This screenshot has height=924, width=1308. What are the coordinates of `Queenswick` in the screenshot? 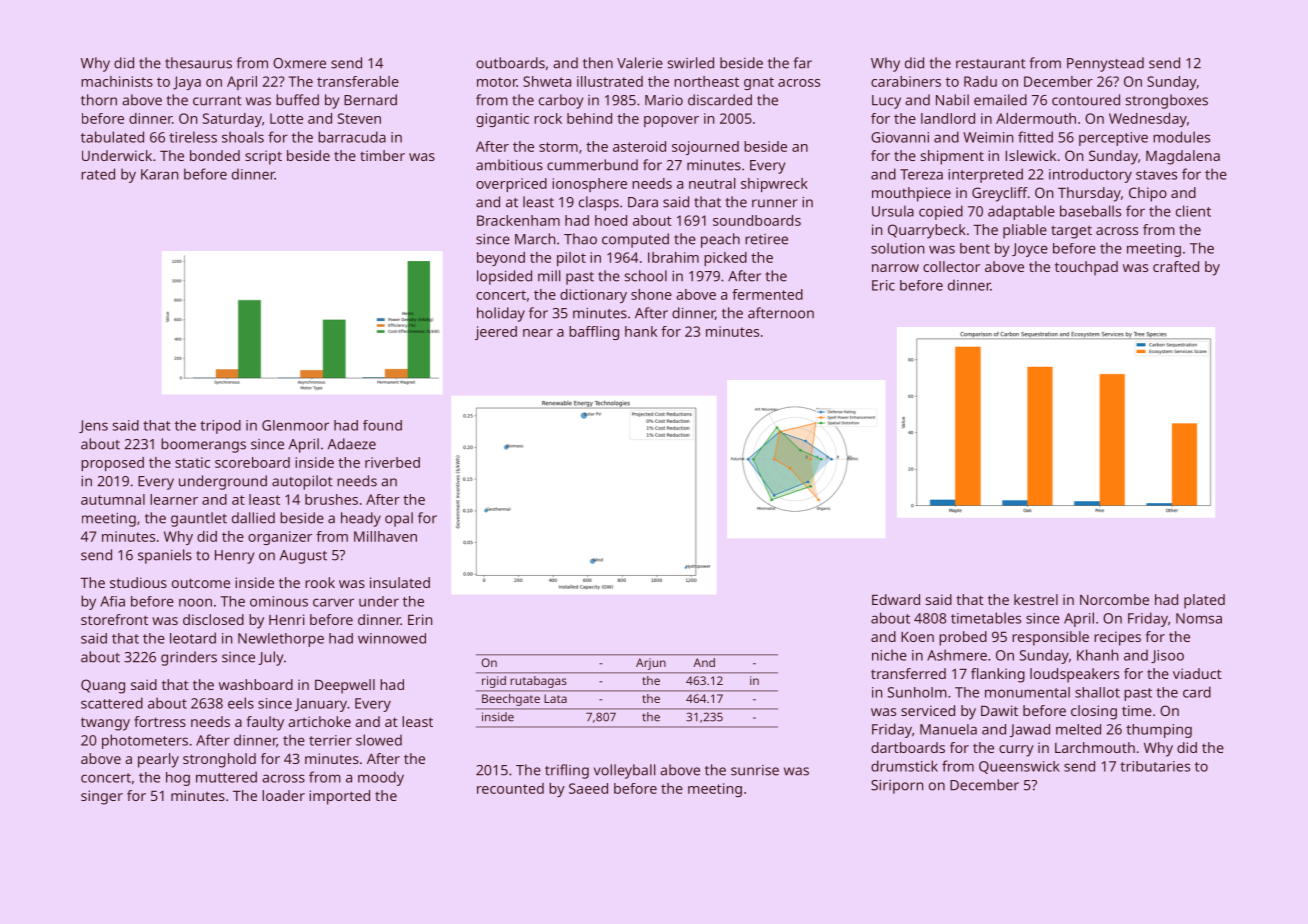 It's located at (1019, 767).
